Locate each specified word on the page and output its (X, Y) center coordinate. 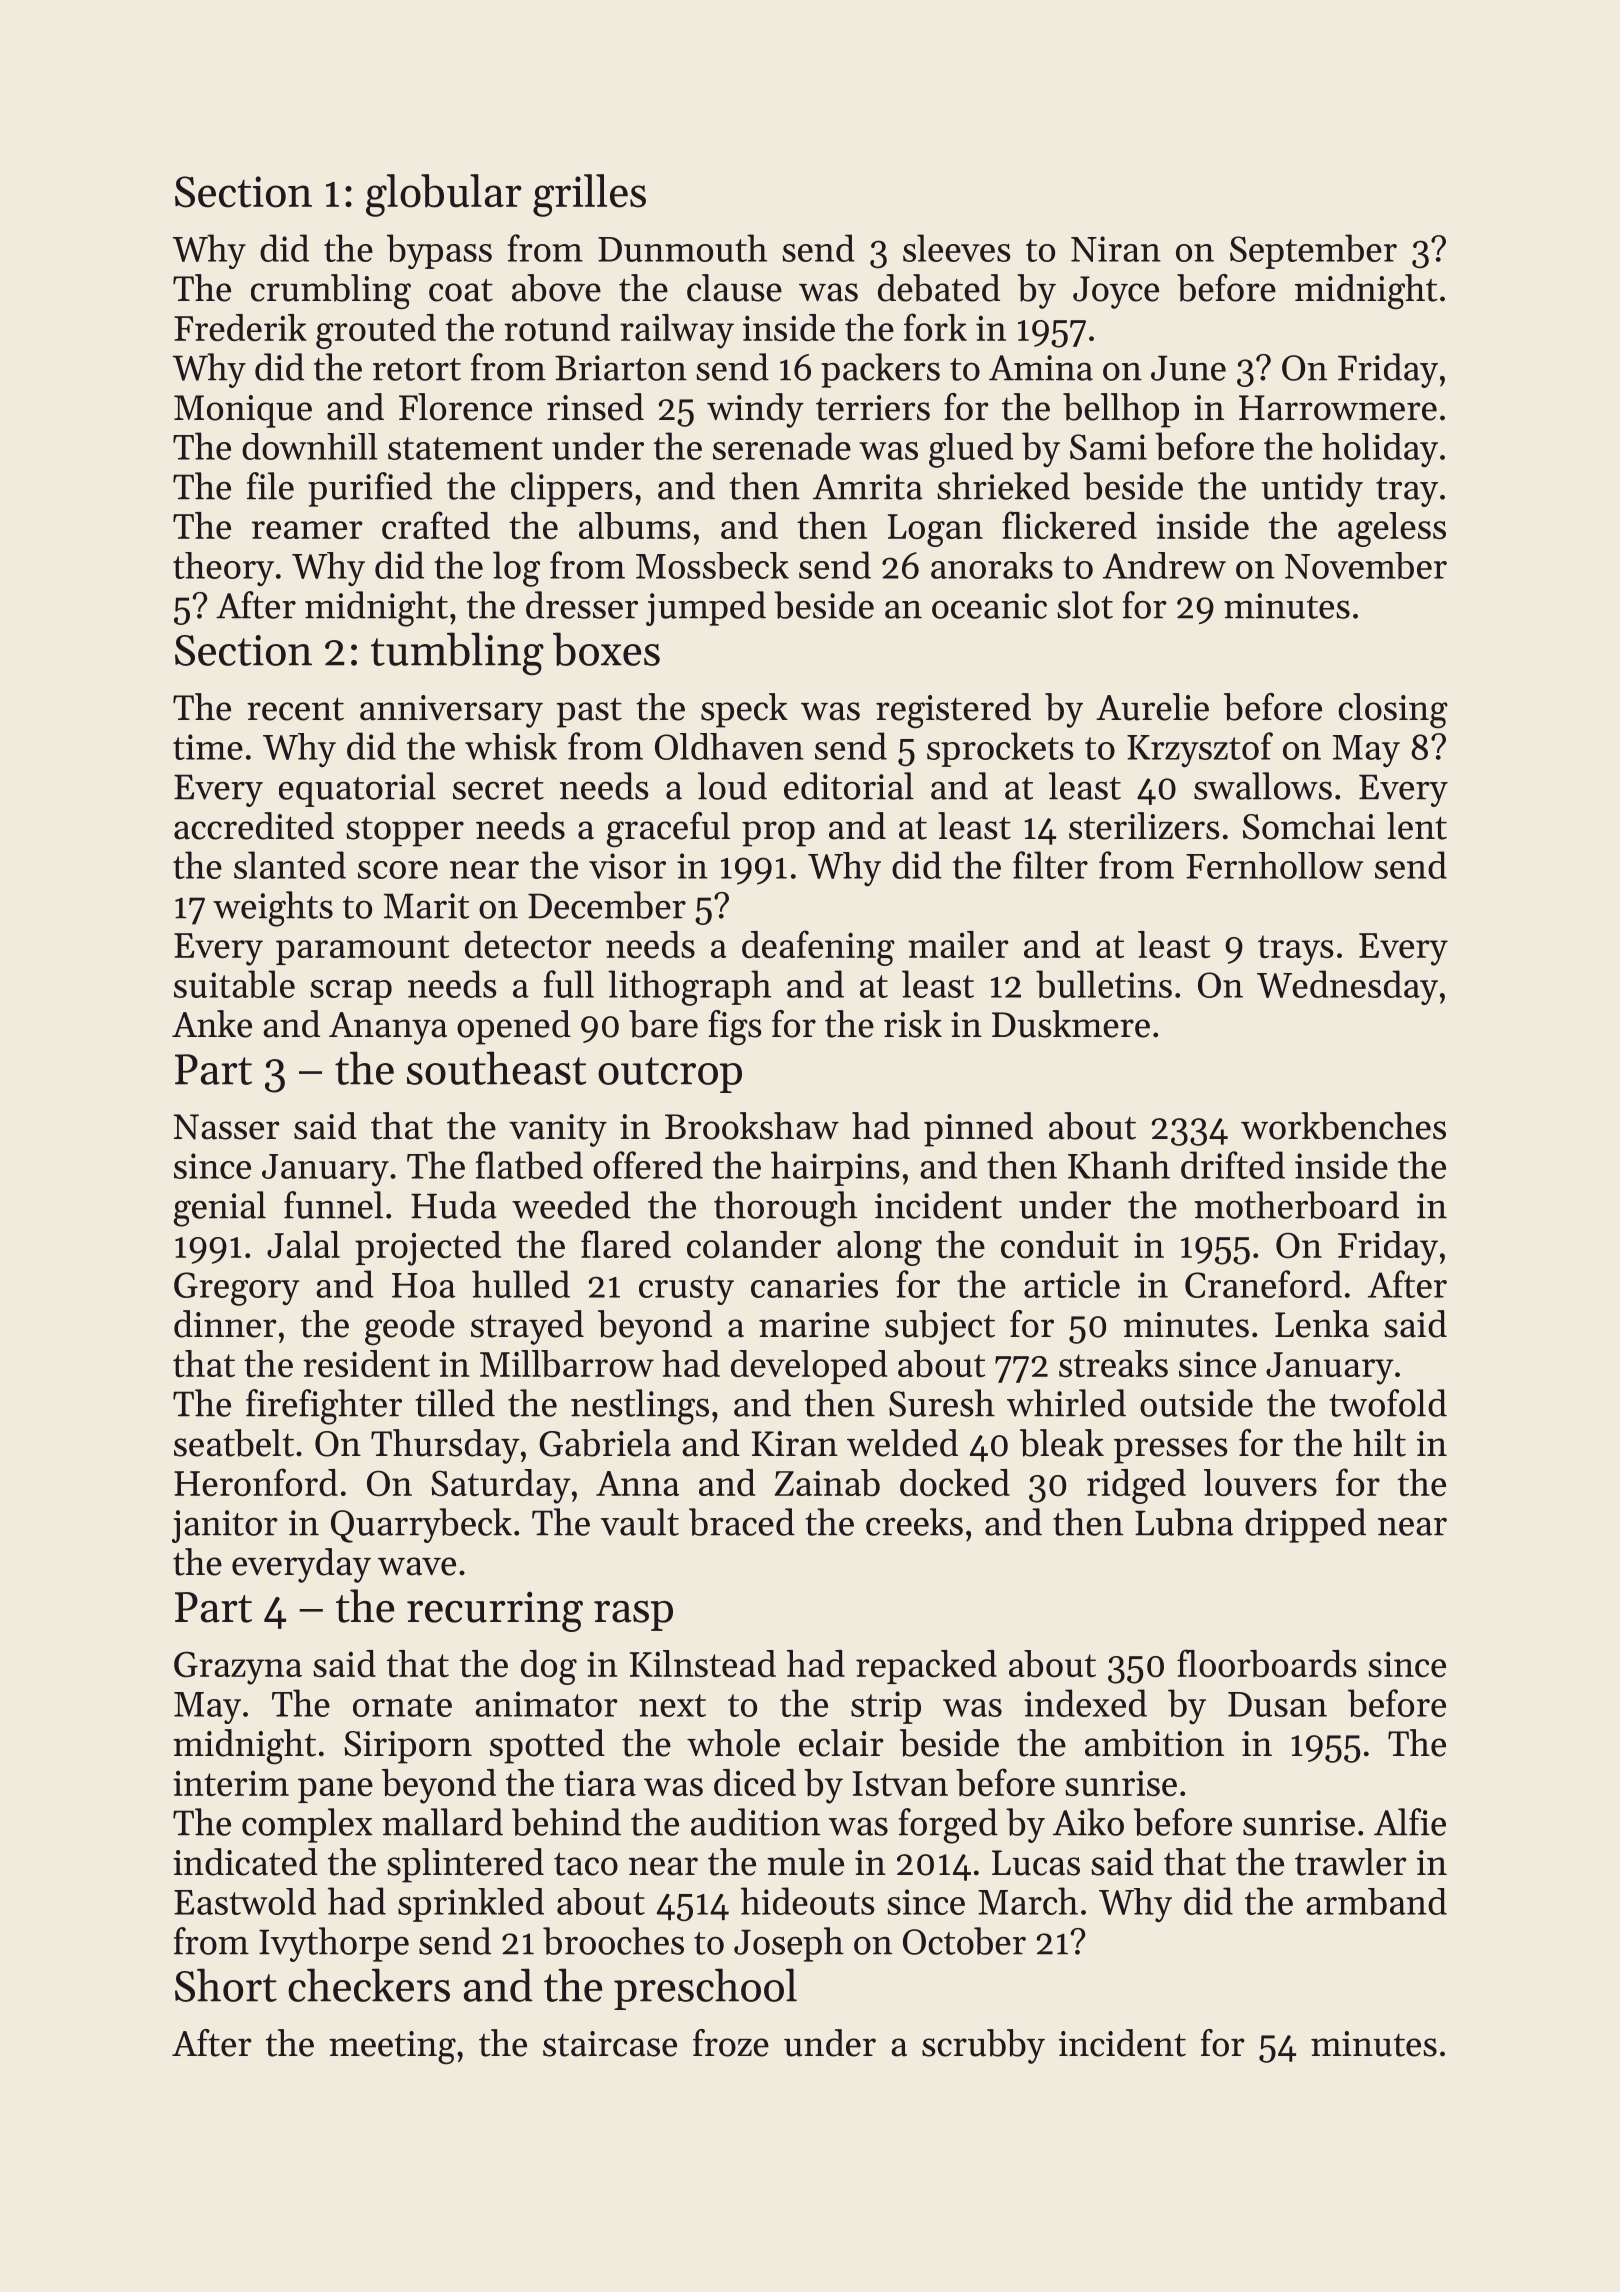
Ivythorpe (334, 1944)
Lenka (1322, 1324)
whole (733, 1743)
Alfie (1410, 1822)
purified (370, 489)
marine (814, 1325)
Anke (212, 1024)
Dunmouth (682, 248)
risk (913, 1024)
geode (410, 1328)
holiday (1380, 450)
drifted (1233, 1165)
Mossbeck (712, 565)
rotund (557, 327)
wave (417, 1566)
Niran (1116, 249)
